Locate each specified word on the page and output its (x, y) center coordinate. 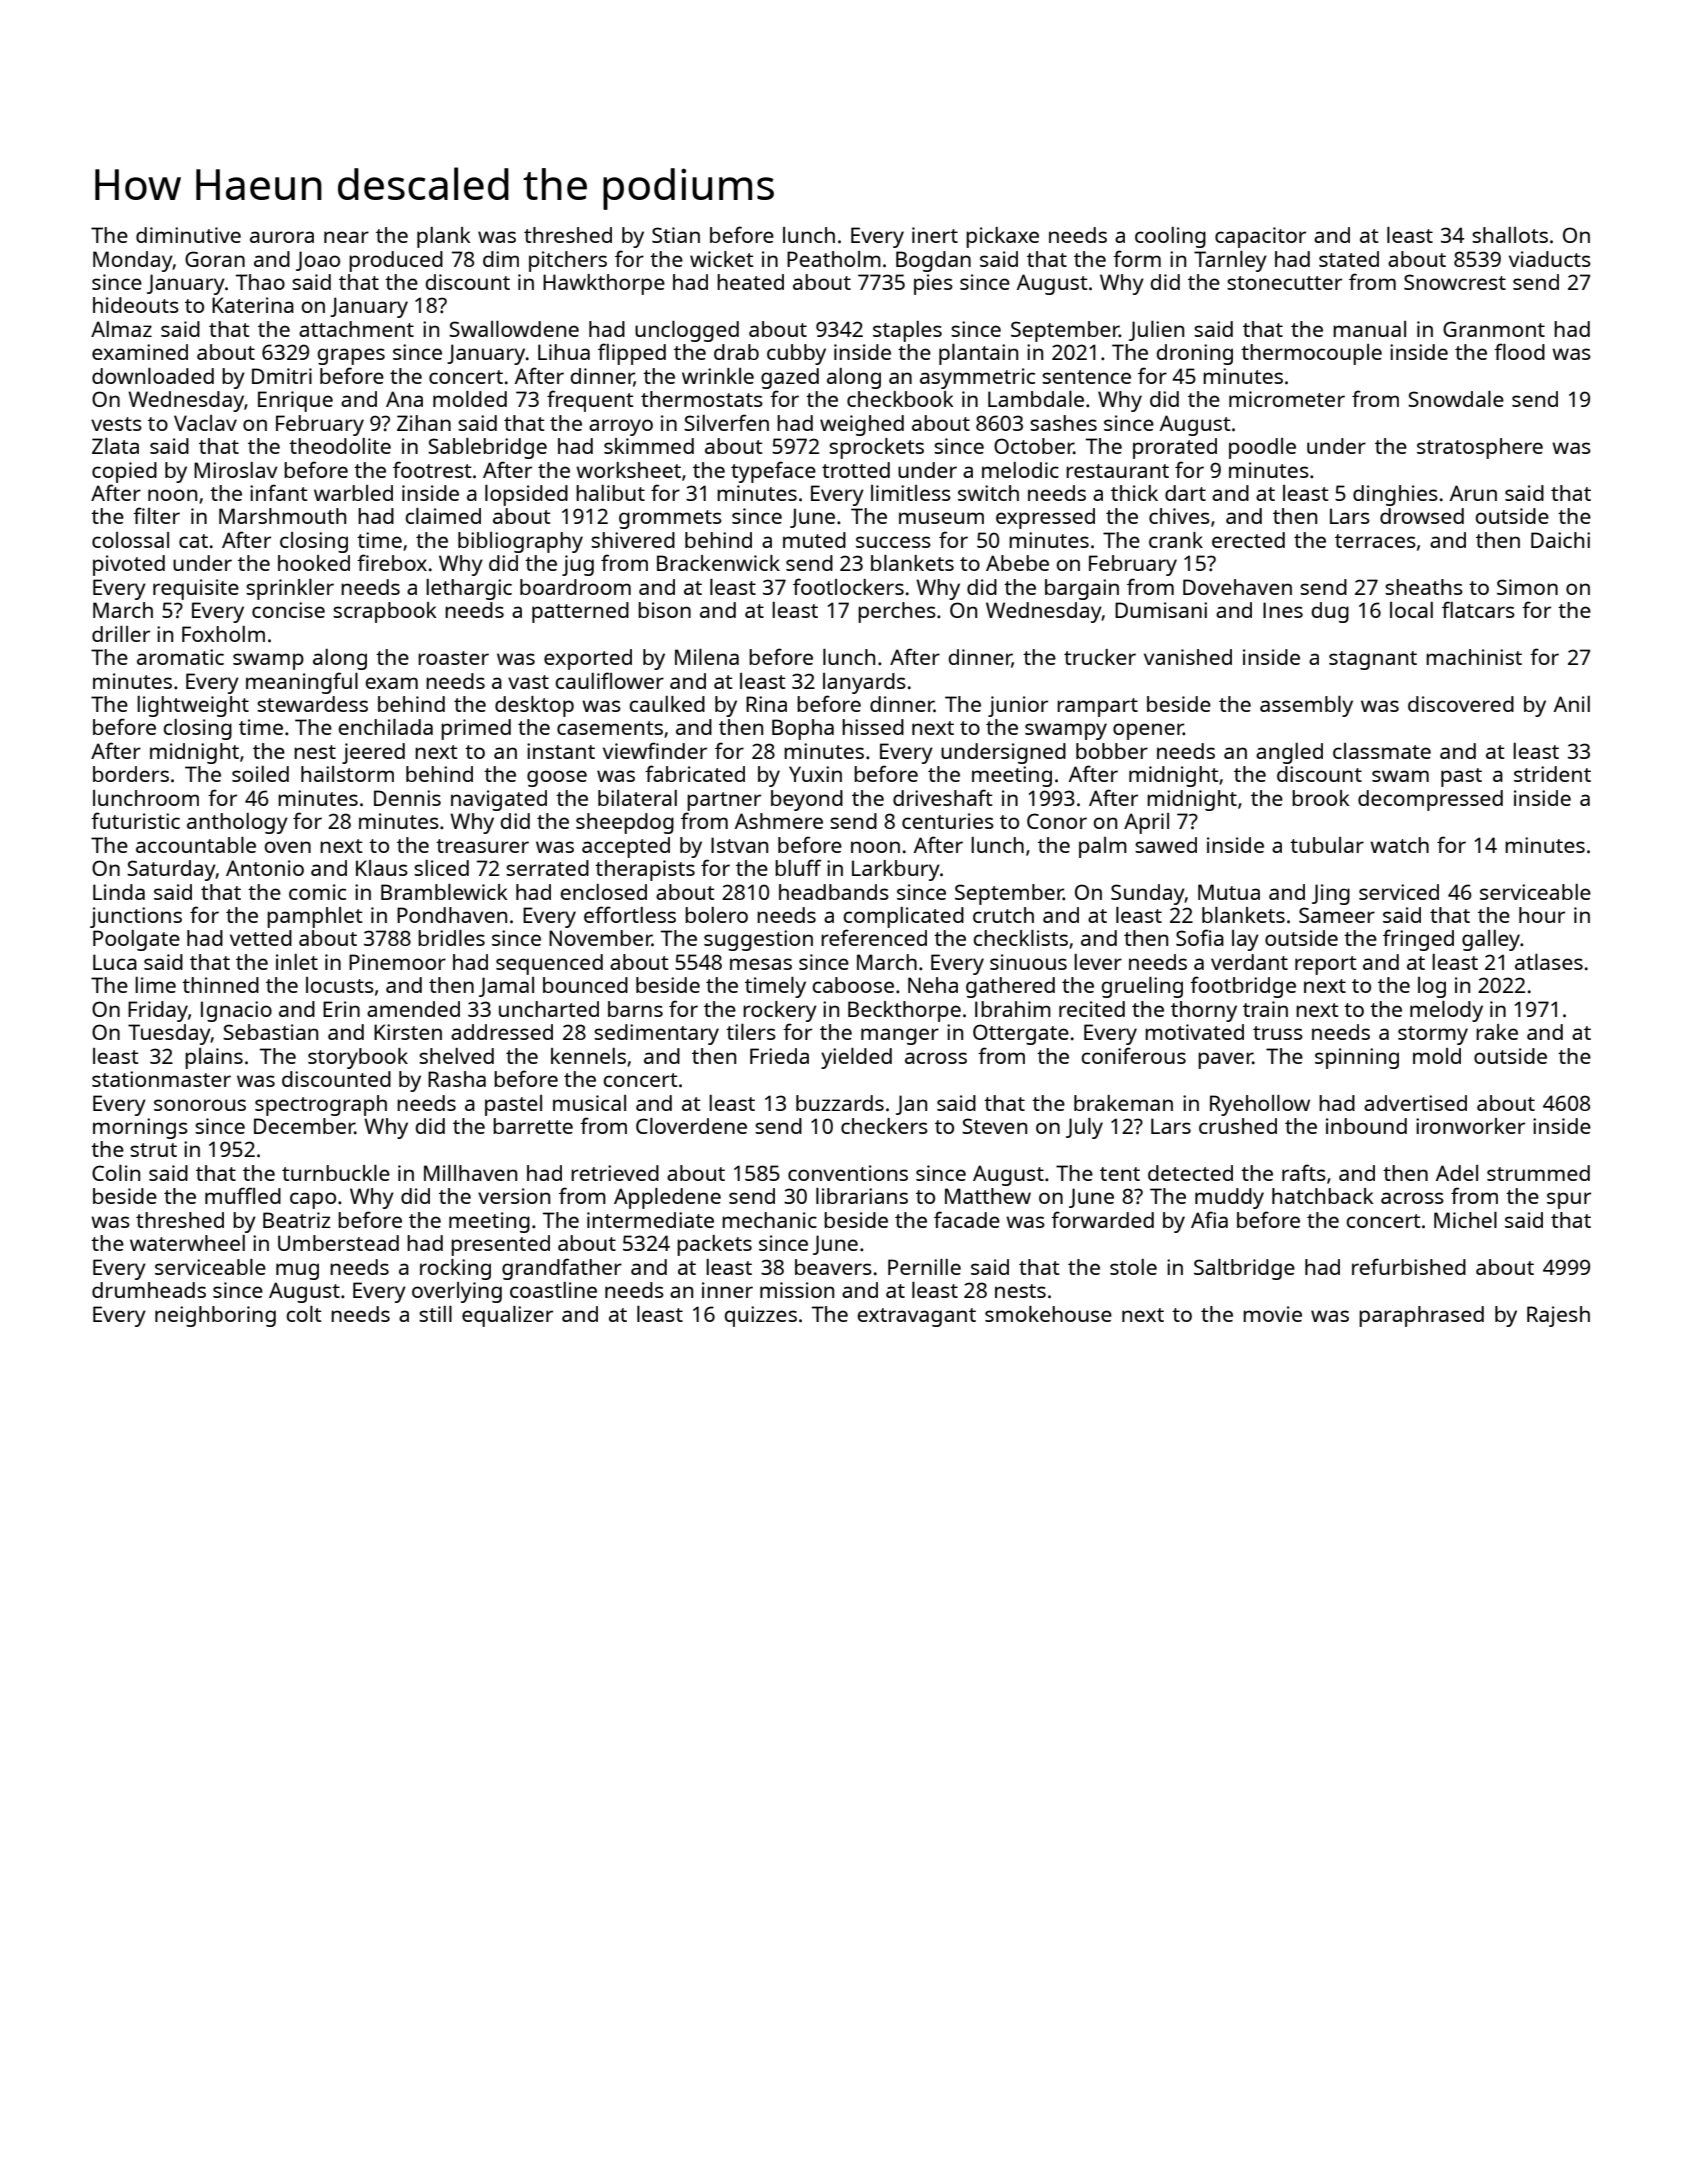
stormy (1433, 1035)
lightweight (193, 706)
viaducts (1550, 259)
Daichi (1560, 540)
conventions (848, 1173)
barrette (533, 1126)
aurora (282, 237)
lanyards (864, 683)
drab (736, 352)
